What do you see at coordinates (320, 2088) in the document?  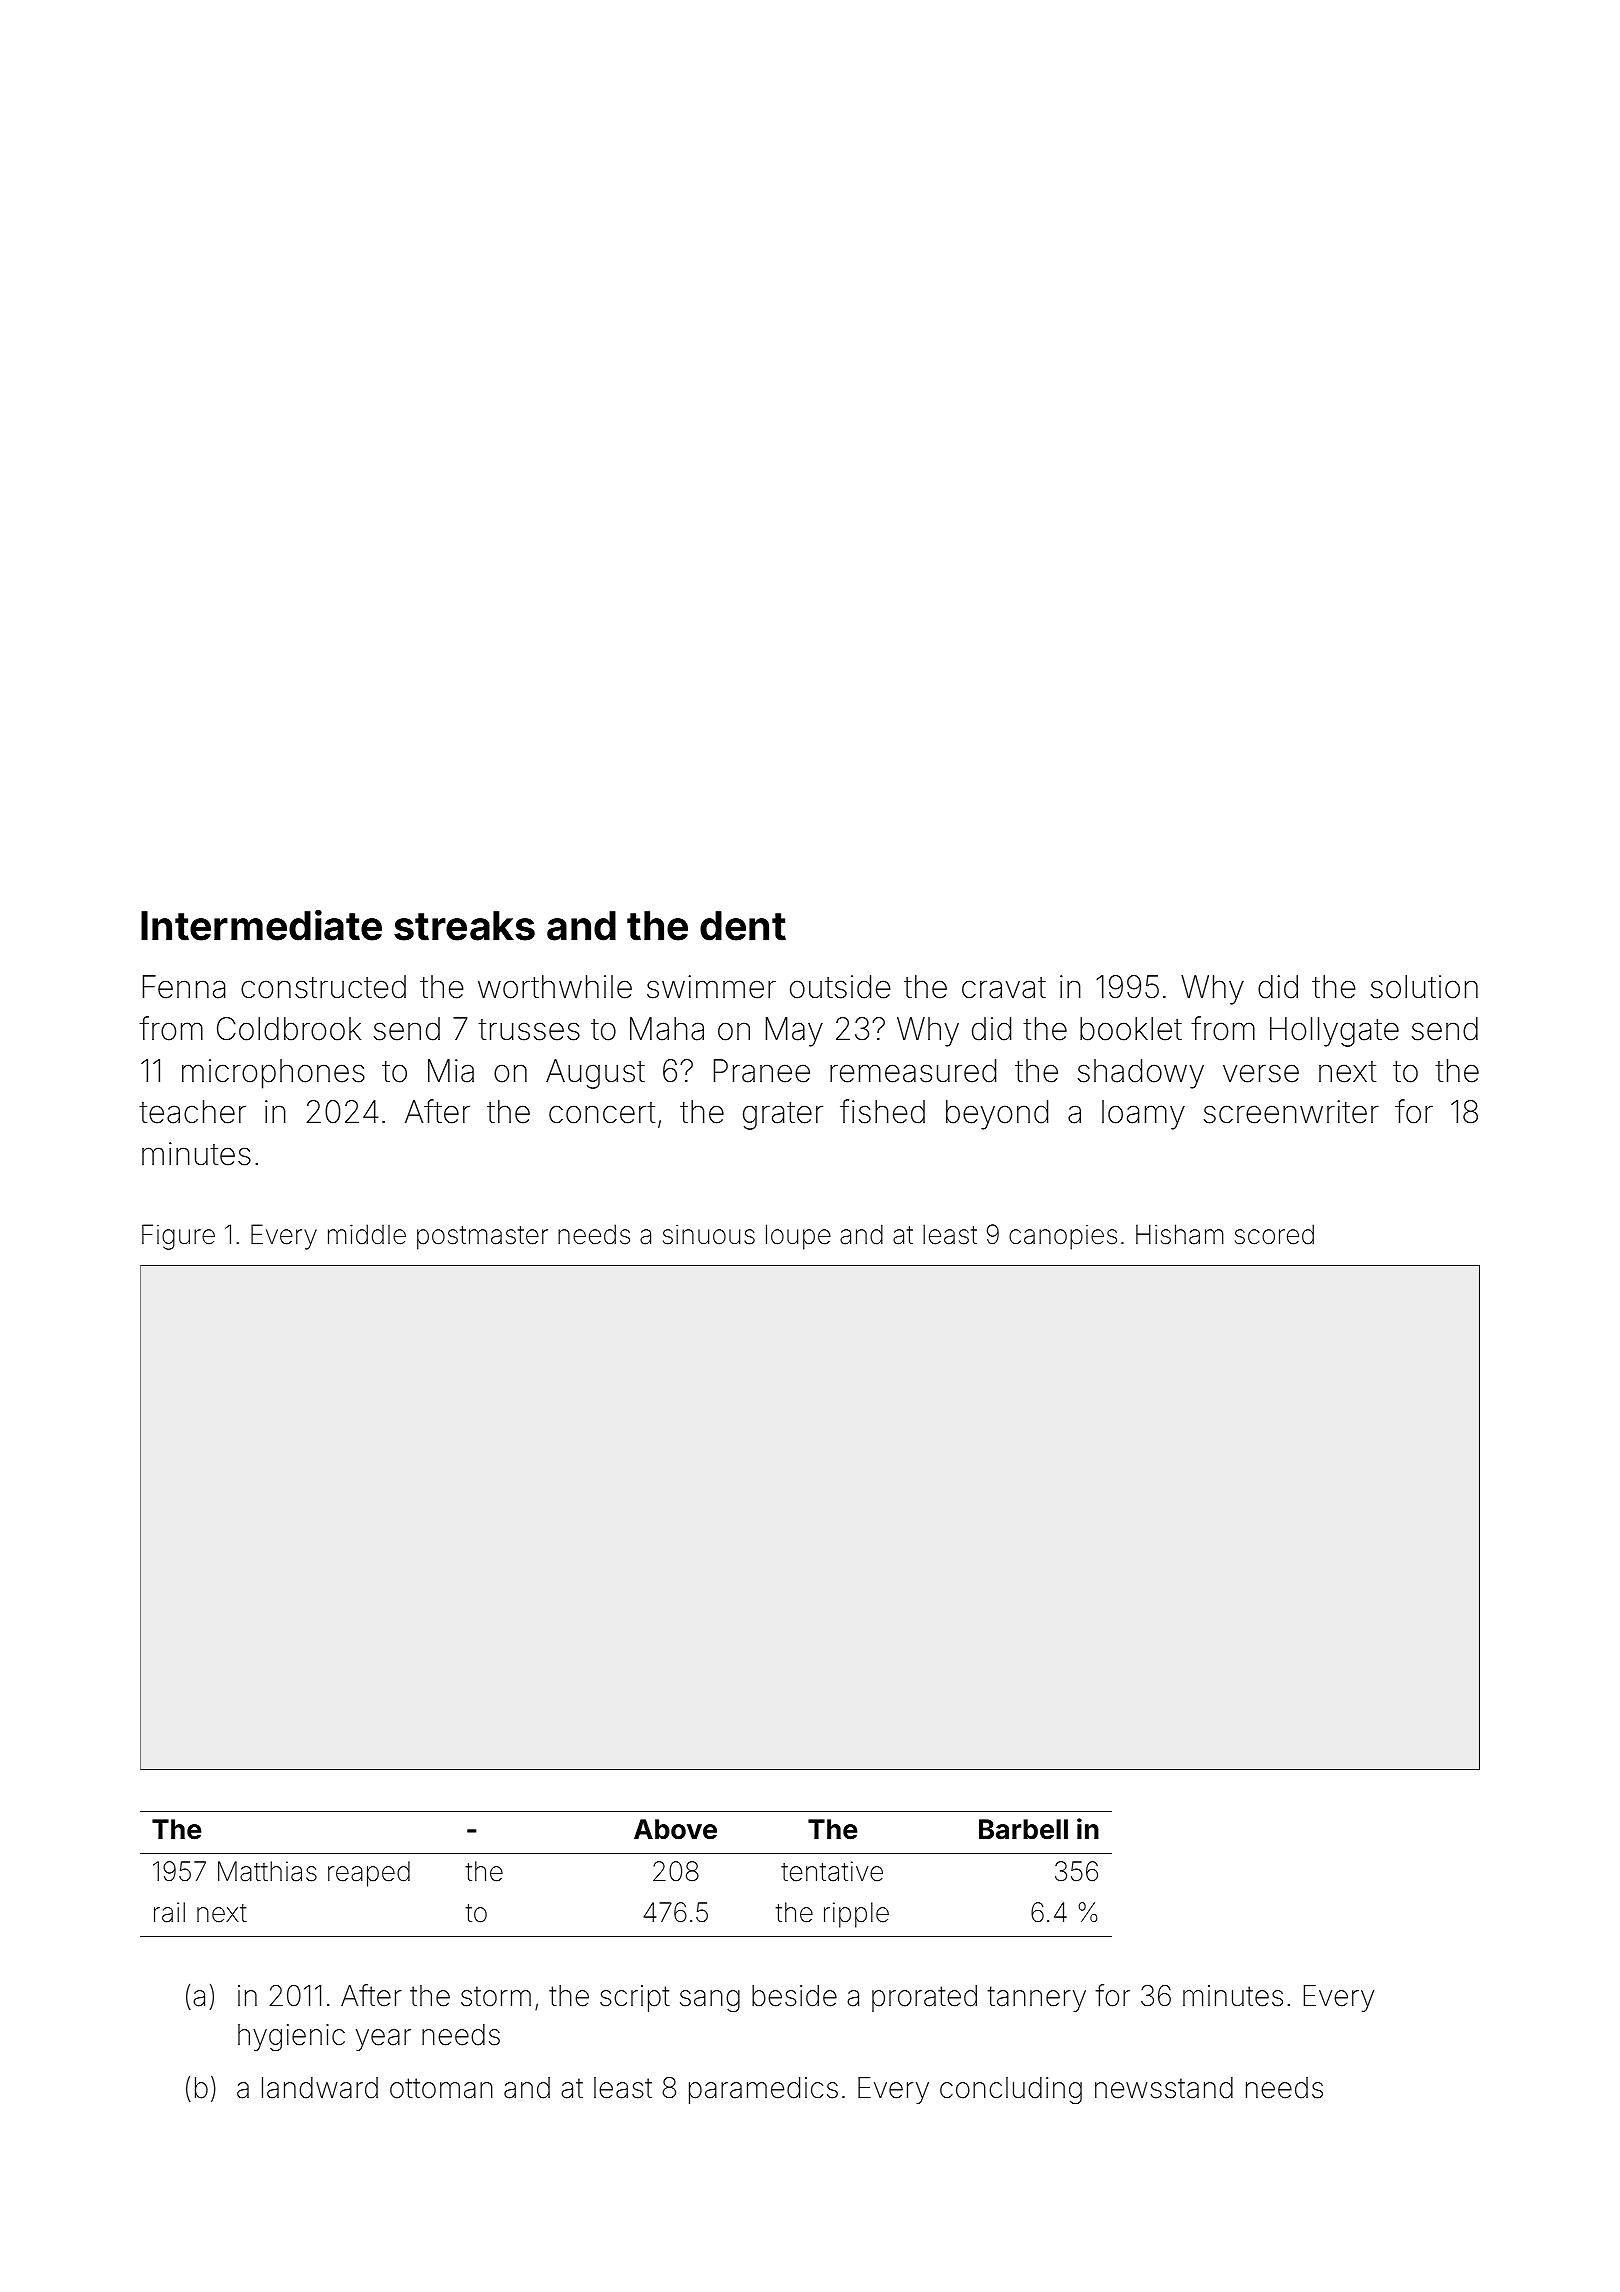 I see `landward` at bounding box center [320, 2088].
